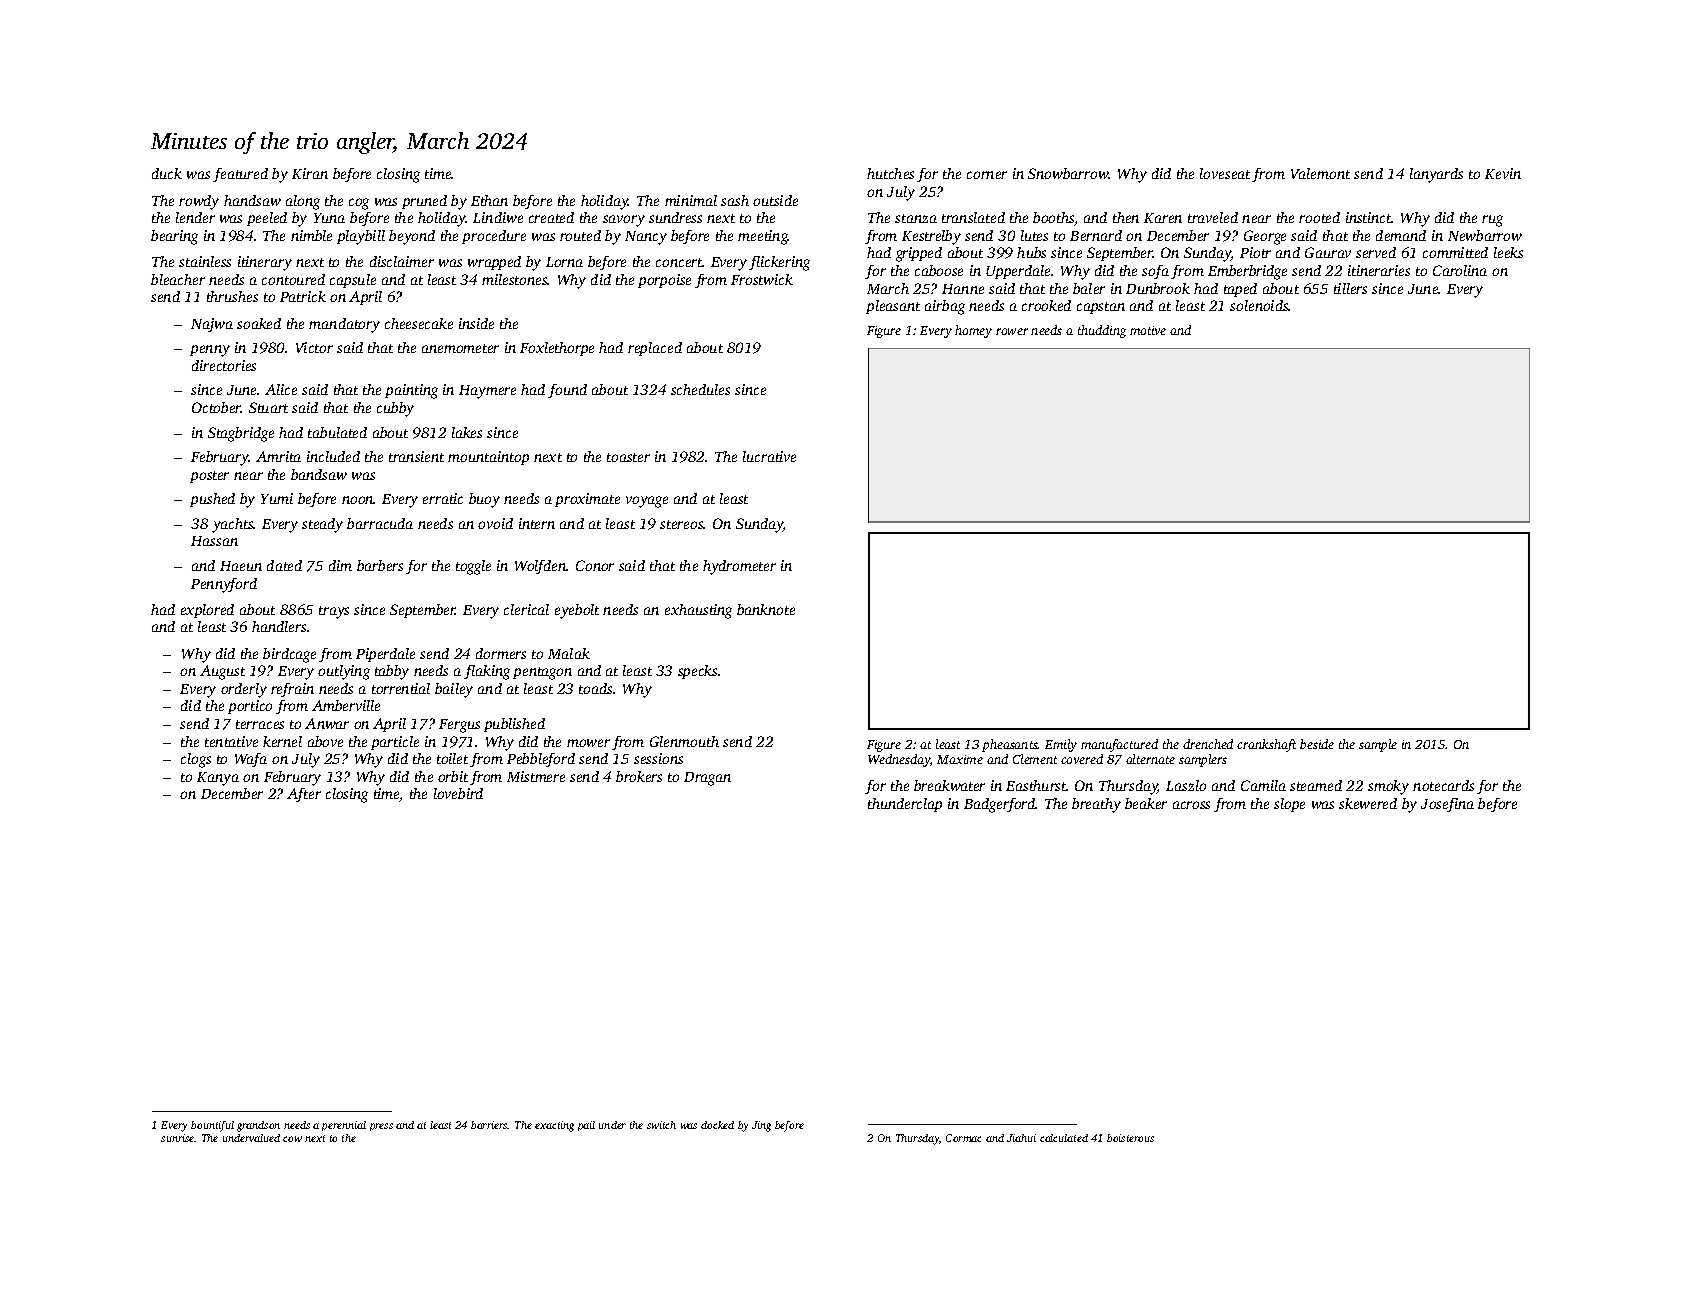 The width and height of the screenshot is (1682, 1300). What do you see at coordinates (304, 795) in the screenshot?
I see `After` at bounding box center [304, 795].
